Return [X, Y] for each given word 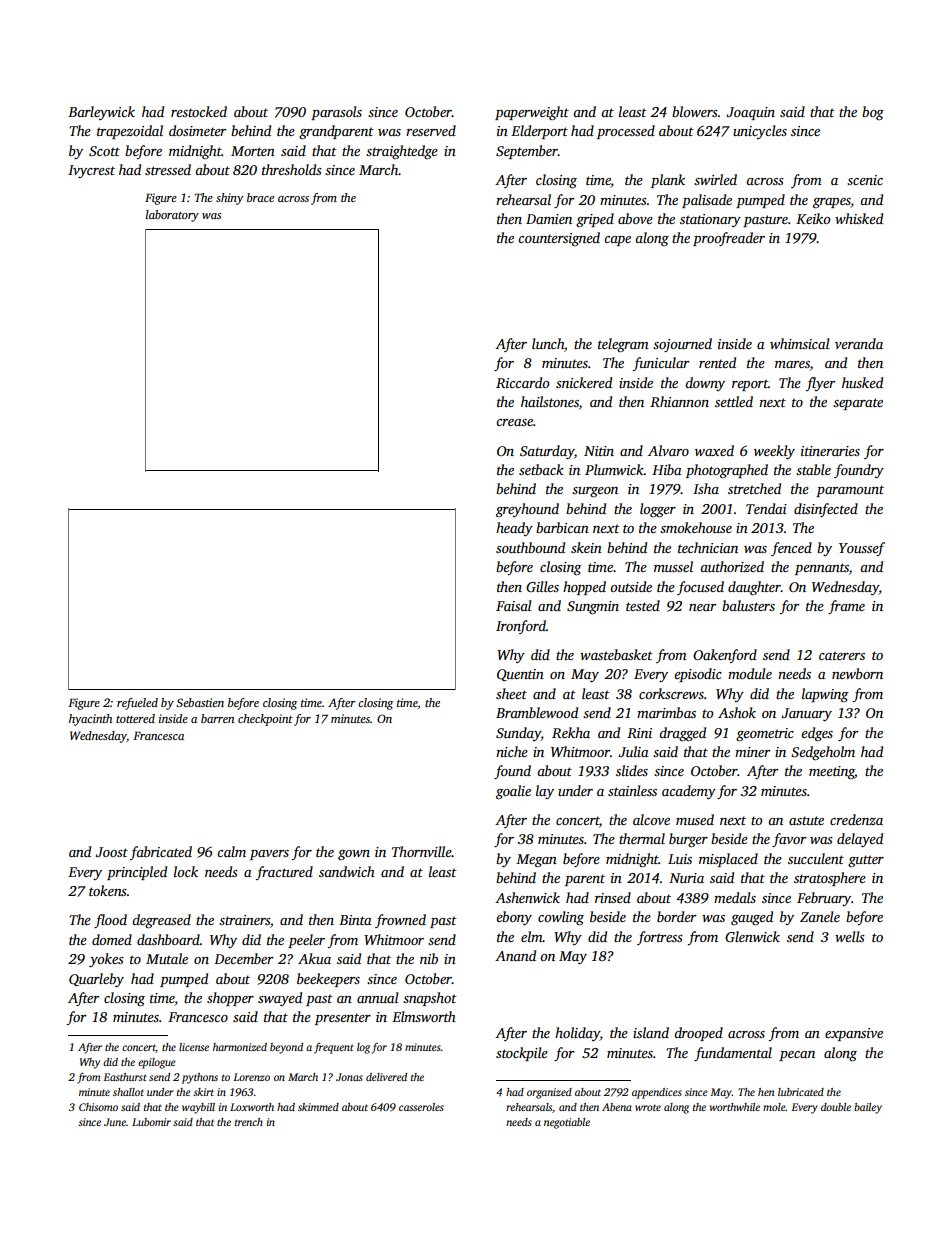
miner [752, 752]
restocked [199, 111]
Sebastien [200, 702]
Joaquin [750, 113]
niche [512, 751]
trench [249, 1122]
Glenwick [752, 936]
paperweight [532, 113]
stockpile [522, 1054]
